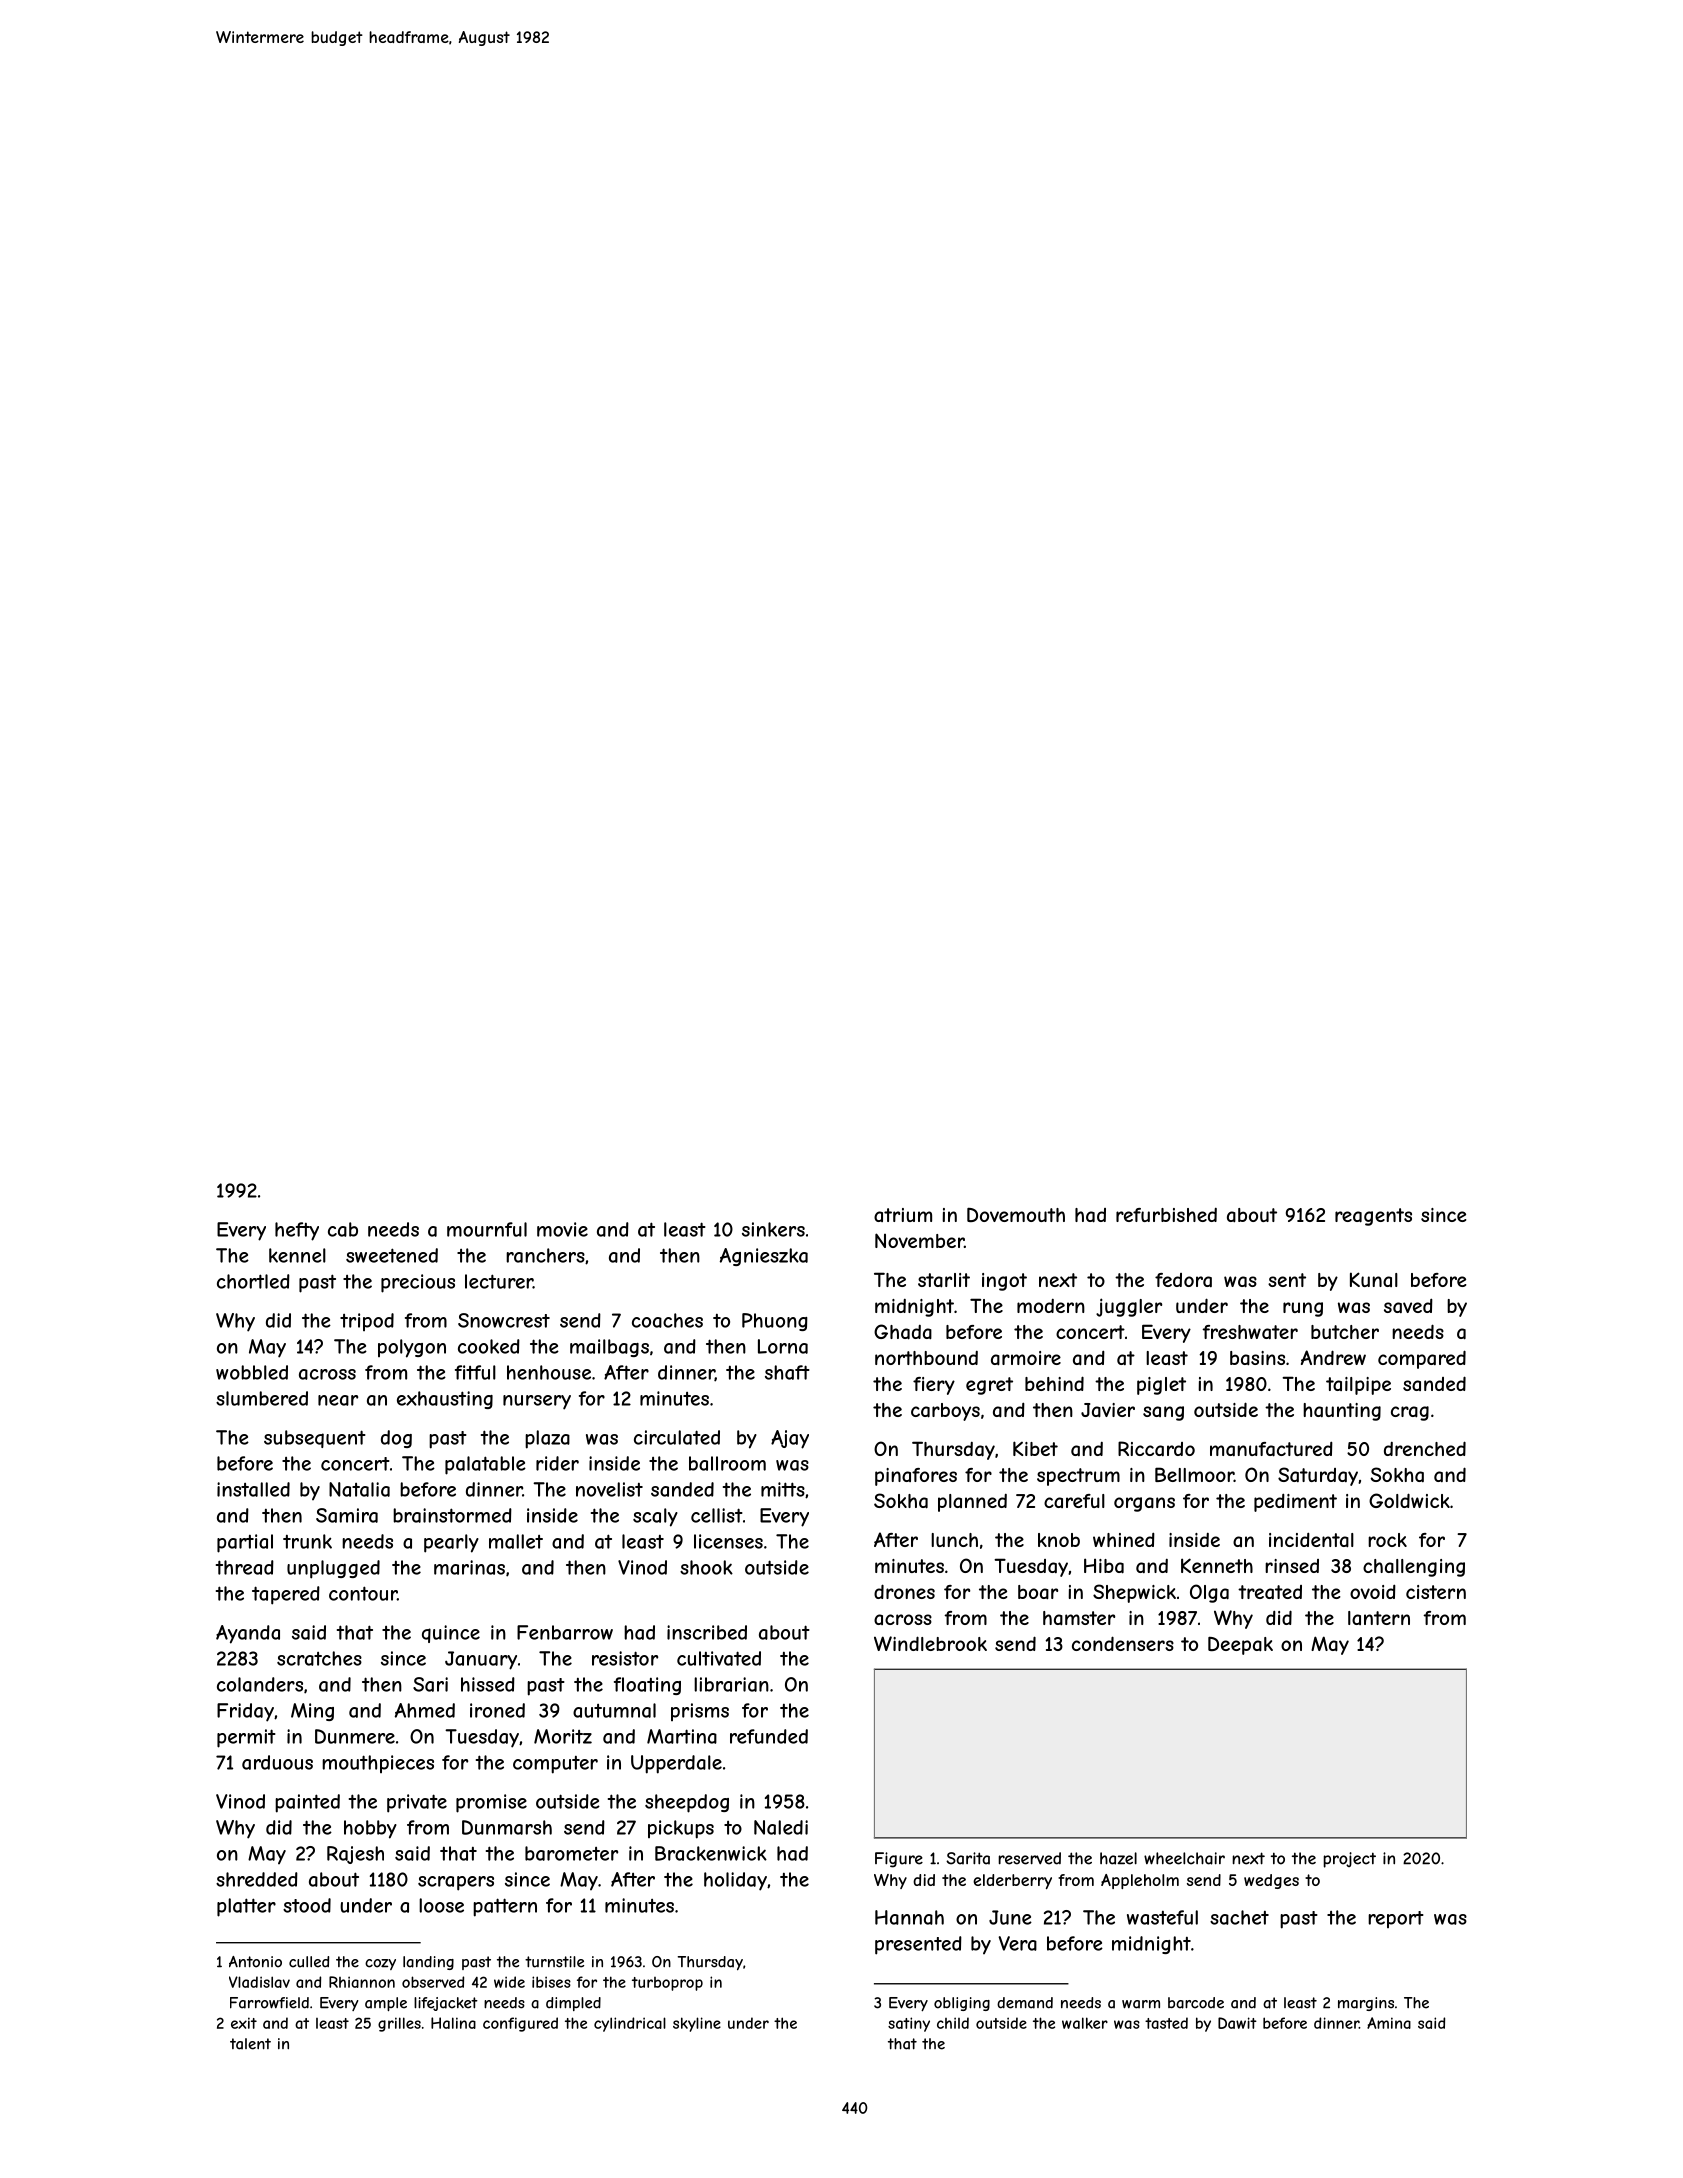  I want to click on cab, so click(343, 1229).
